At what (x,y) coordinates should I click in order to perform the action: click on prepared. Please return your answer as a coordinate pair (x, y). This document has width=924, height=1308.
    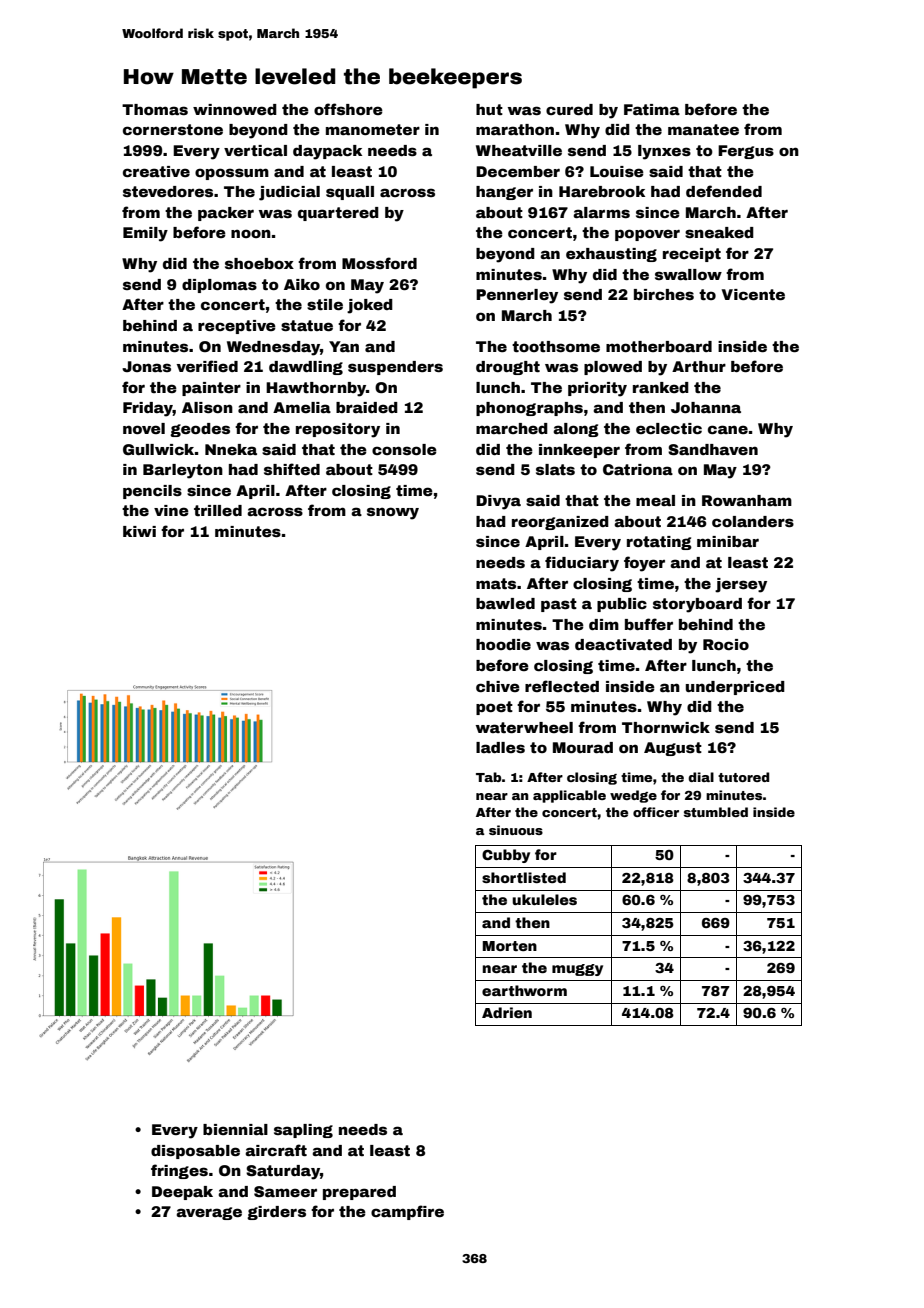
    Looking at the image, I should click on (359, 1193).
